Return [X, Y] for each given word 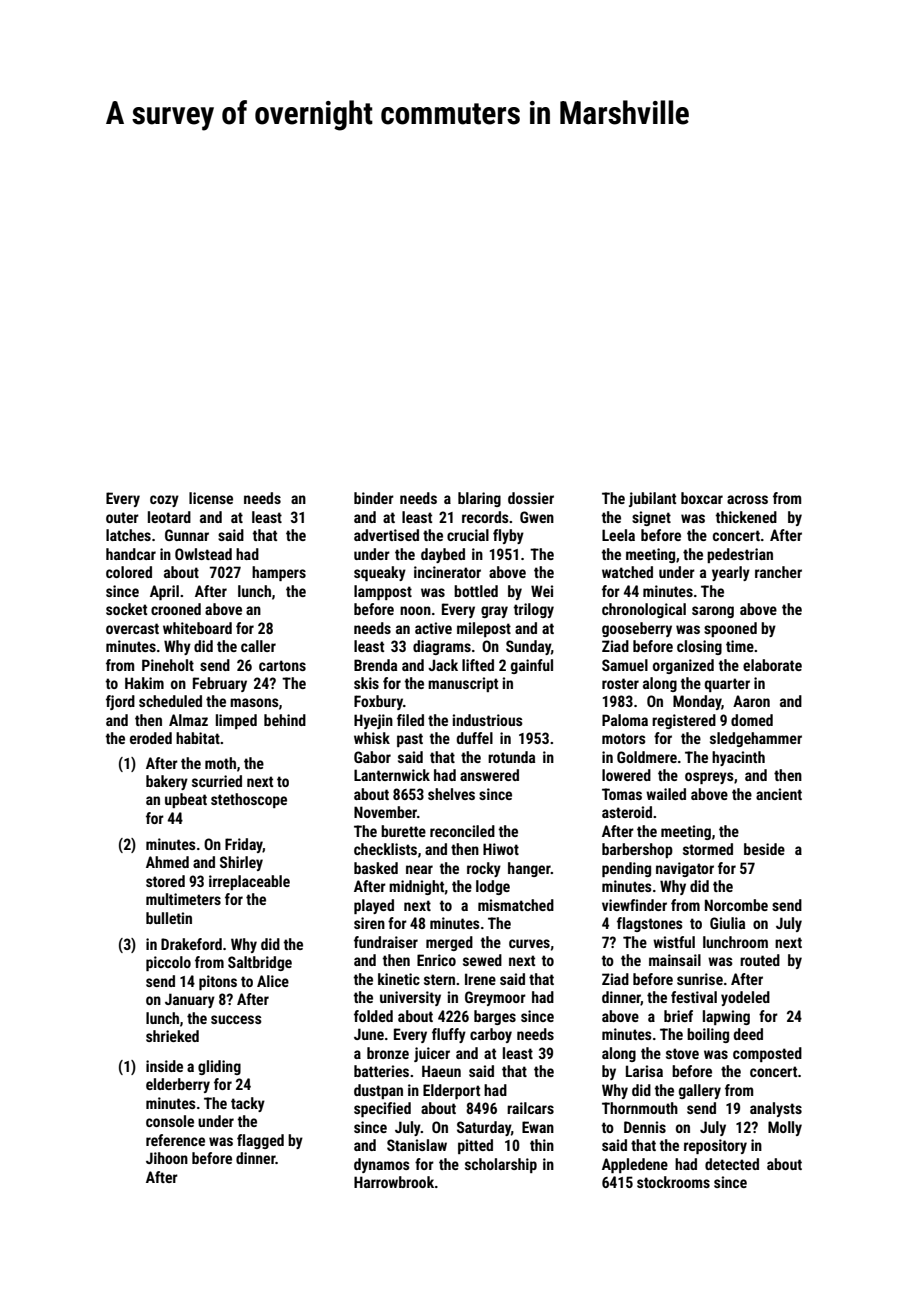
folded [373, 1016]
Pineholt [168, 665]
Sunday [528, 647]
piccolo [168, 963]
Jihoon [167, 1158]
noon [415, 610]
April [164, 592]
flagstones [650, 924]
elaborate [772, 665]
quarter [727, 685]
